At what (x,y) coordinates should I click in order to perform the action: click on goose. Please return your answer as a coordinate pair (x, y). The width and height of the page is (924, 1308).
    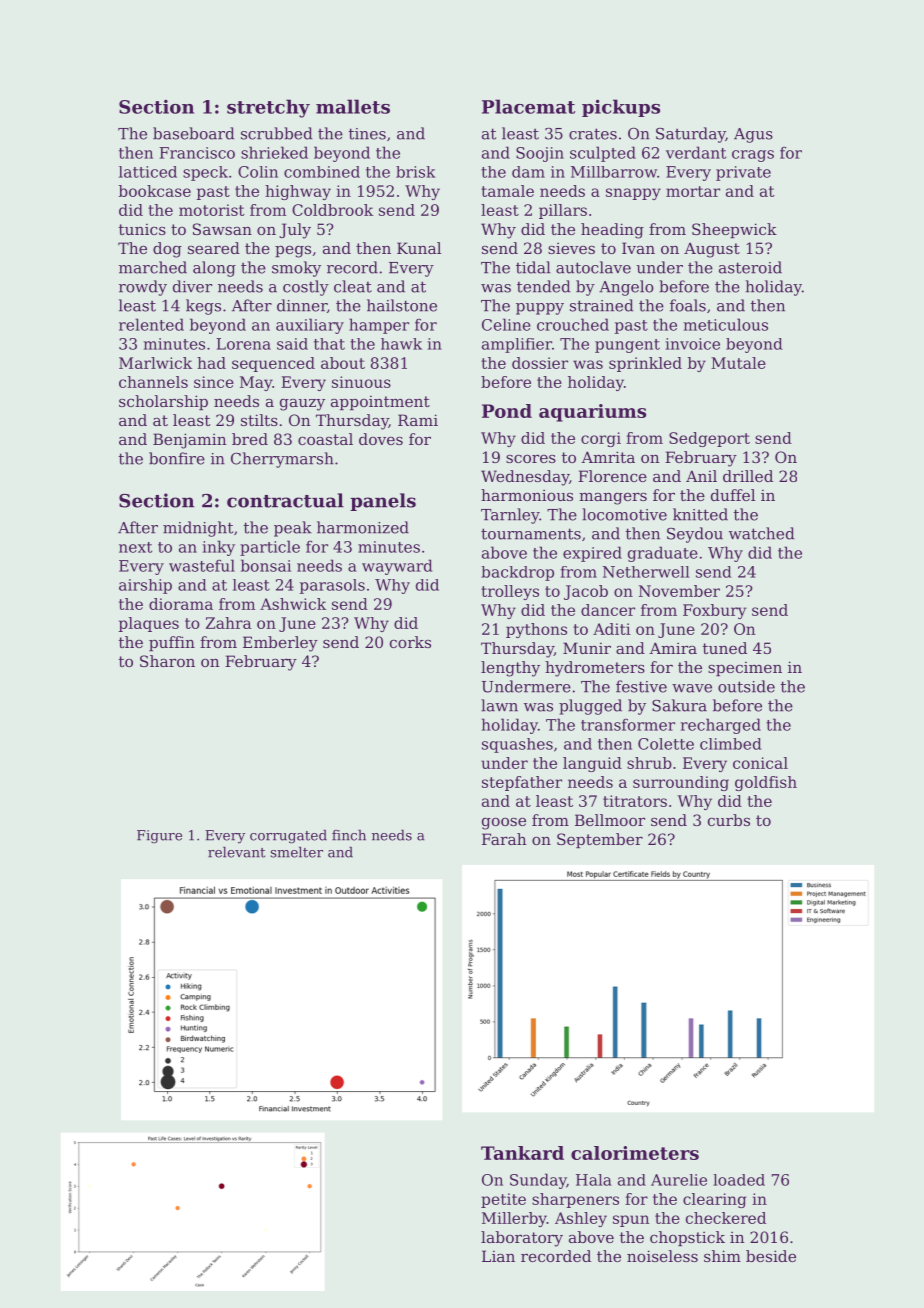
    Looking at the image, I should click on (504, 823).
